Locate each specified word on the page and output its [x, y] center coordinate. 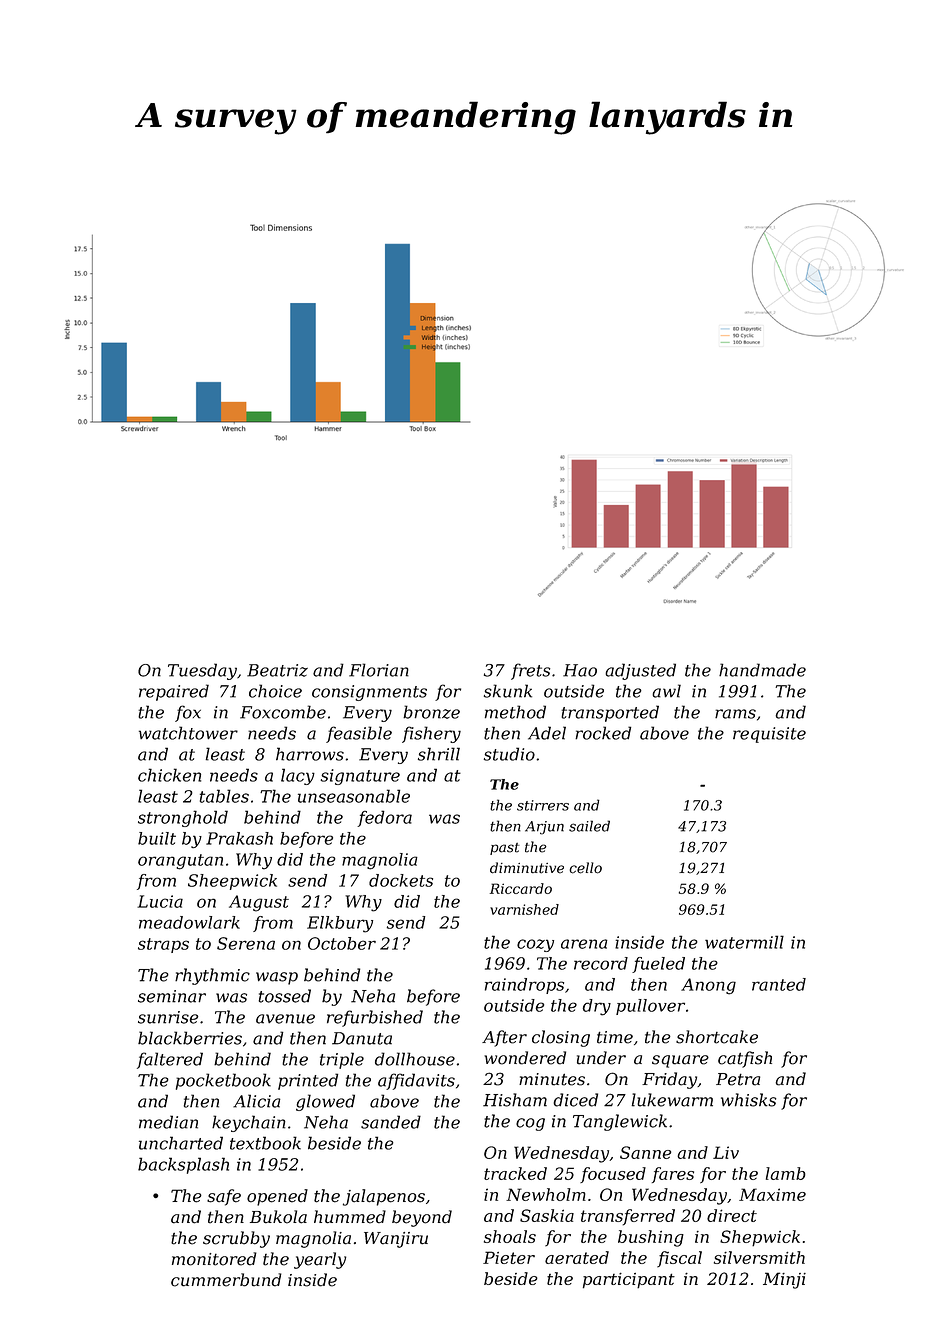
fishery [431, 734]
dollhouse [415, 1059]
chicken [169, 775]
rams [735, 714]
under [601, 1058]
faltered [170, 1060]
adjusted [640, 671]
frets [530, 671]
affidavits [416, 1081]
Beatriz [277, 670]
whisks [748, 1100]
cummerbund [226, 1280]
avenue [285, 1019]
